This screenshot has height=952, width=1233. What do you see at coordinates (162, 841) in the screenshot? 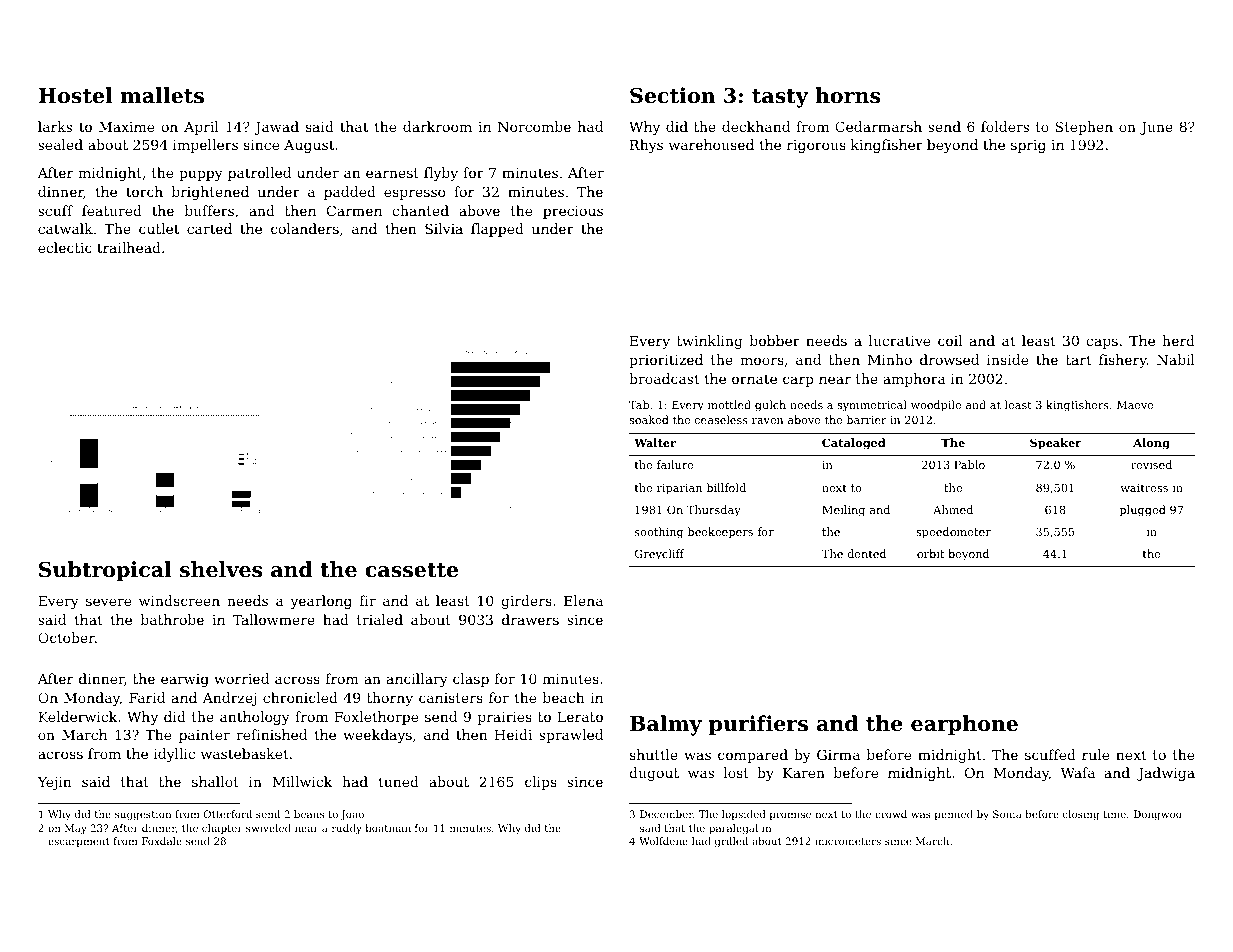
I see `Foxdale` at bounding box center [162, 841].
